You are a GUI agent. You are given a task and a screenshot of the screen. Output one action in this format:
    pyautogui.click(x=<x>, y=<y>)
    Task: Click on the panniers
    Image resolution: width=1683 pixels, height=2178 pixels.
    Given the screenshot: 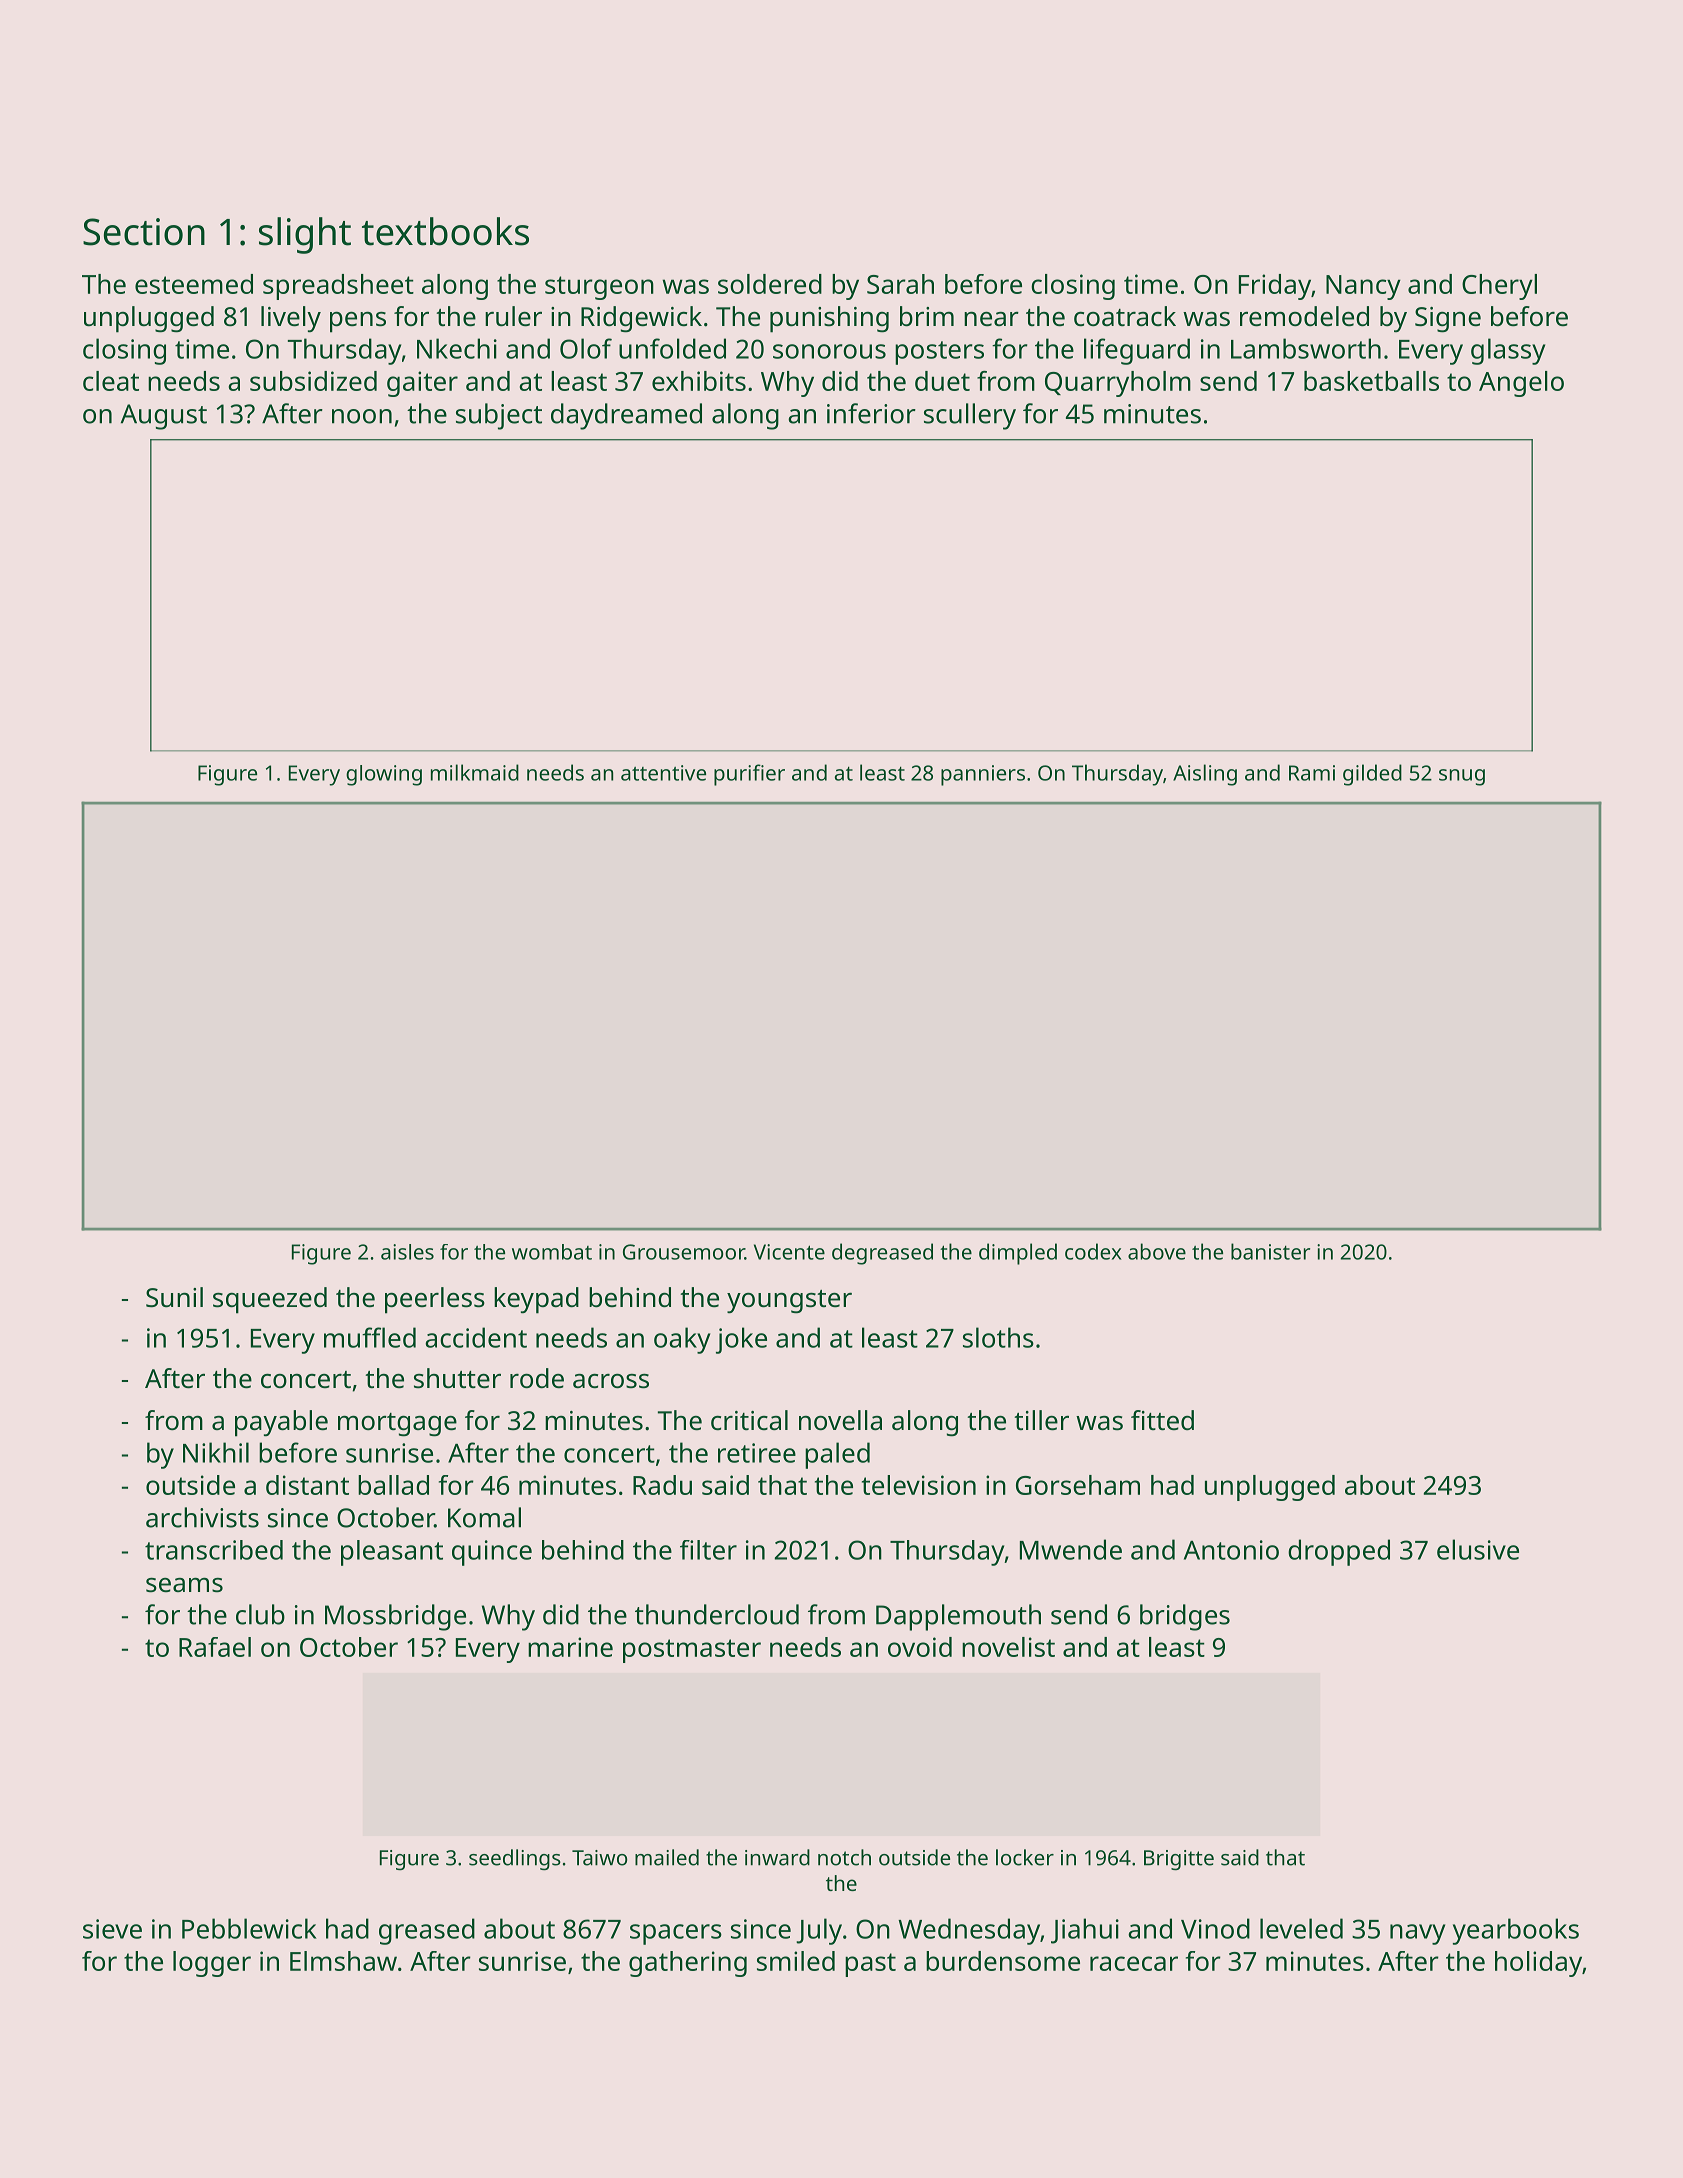 What is the action you would take?
    pyautogui.click(x=983, y=775)
